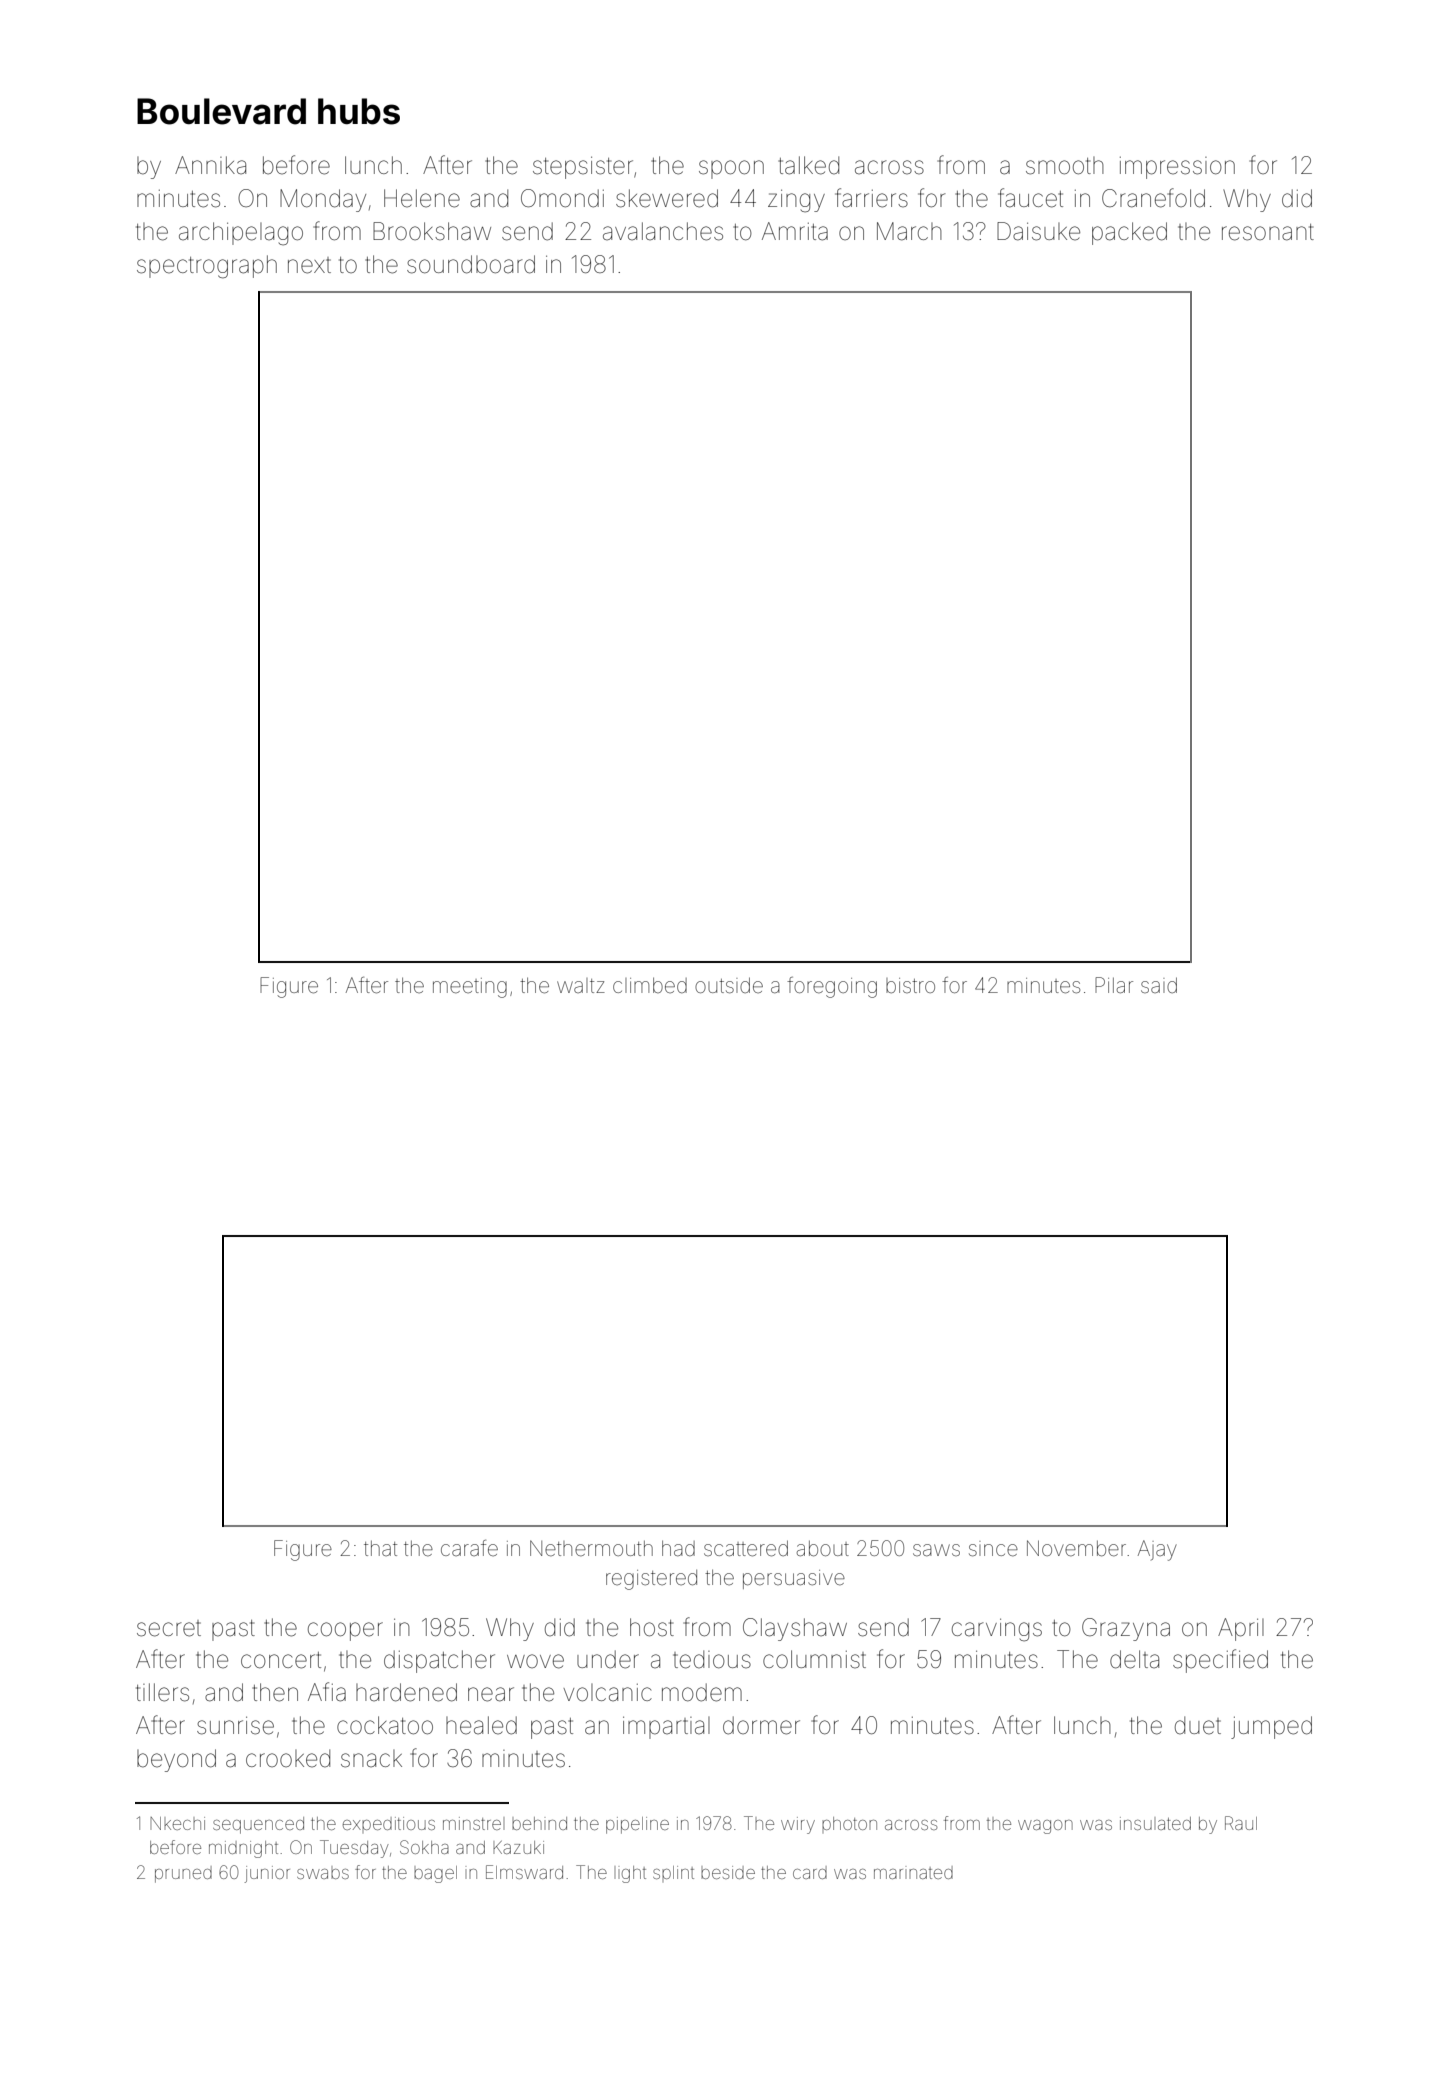 This screenshot has height=2100, width=1450. What do you see at coordinates (470, 988) in the screenshot?
I see `meeting` at bounding box center [470, 988].
